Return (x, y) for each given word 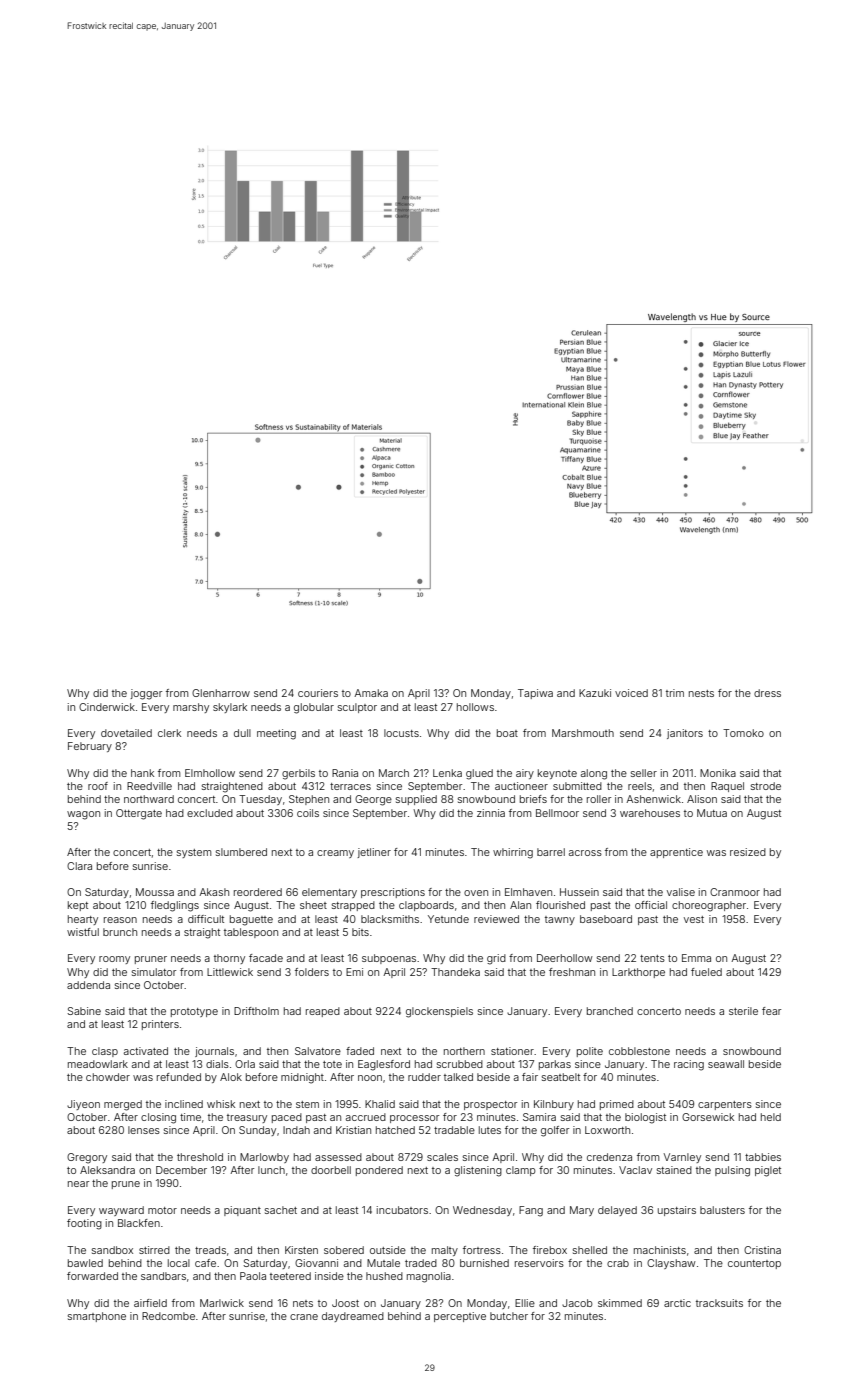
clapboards (426, 906)
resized (748, 852)
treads (210, 1250)
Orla (245, 1064)
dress (767, 693)
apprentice (676, 853)
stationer (512, 1051)
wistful (83, 932)
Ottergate (139, 814)
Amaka (371, 693)
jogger (146, 694)
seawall (726, 1064)
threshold (200, 1157)
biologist (645, 1118)
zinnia (491, 813)
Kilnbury (554, 1105)
